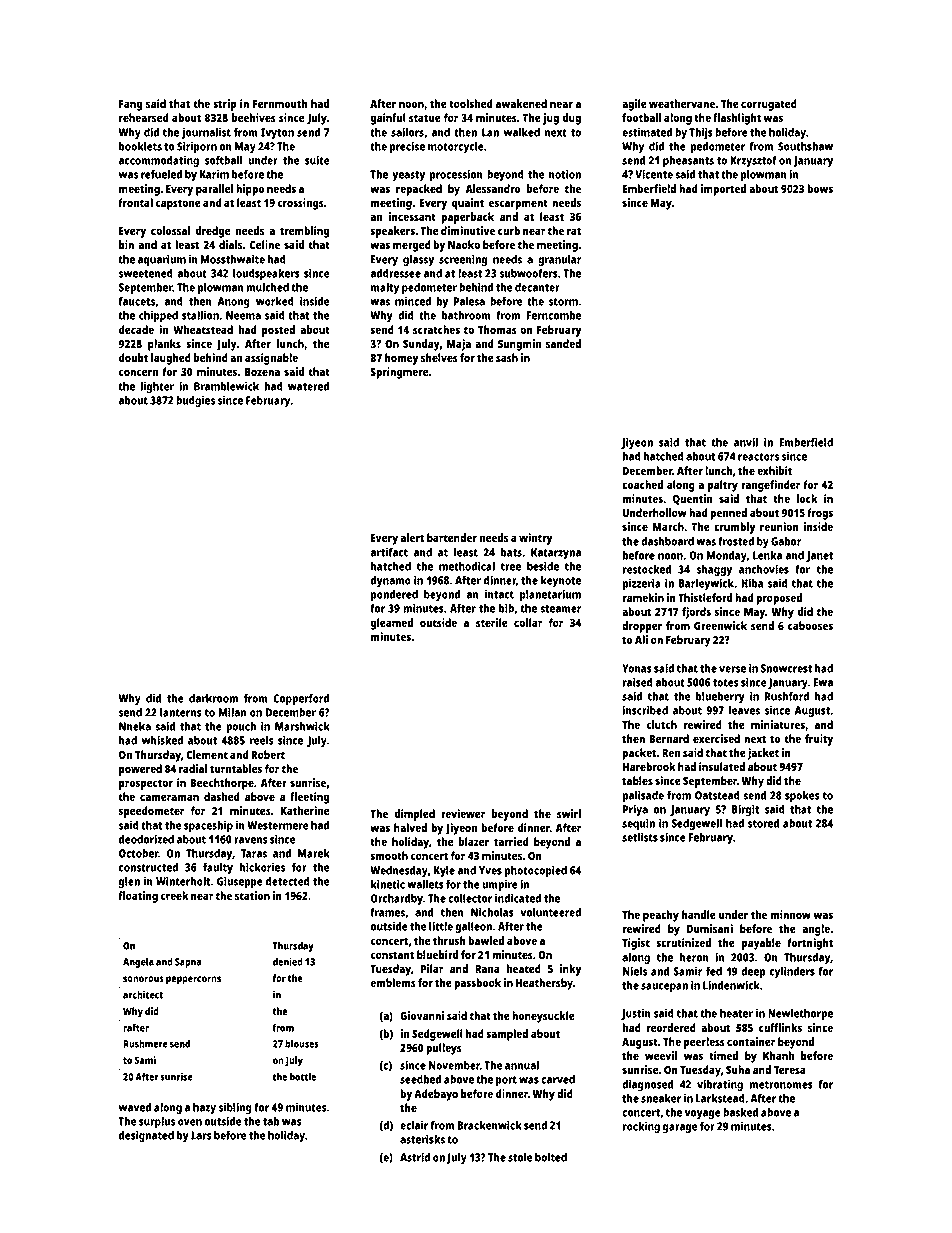  I want to click on volunteered, so click(550, 912).
